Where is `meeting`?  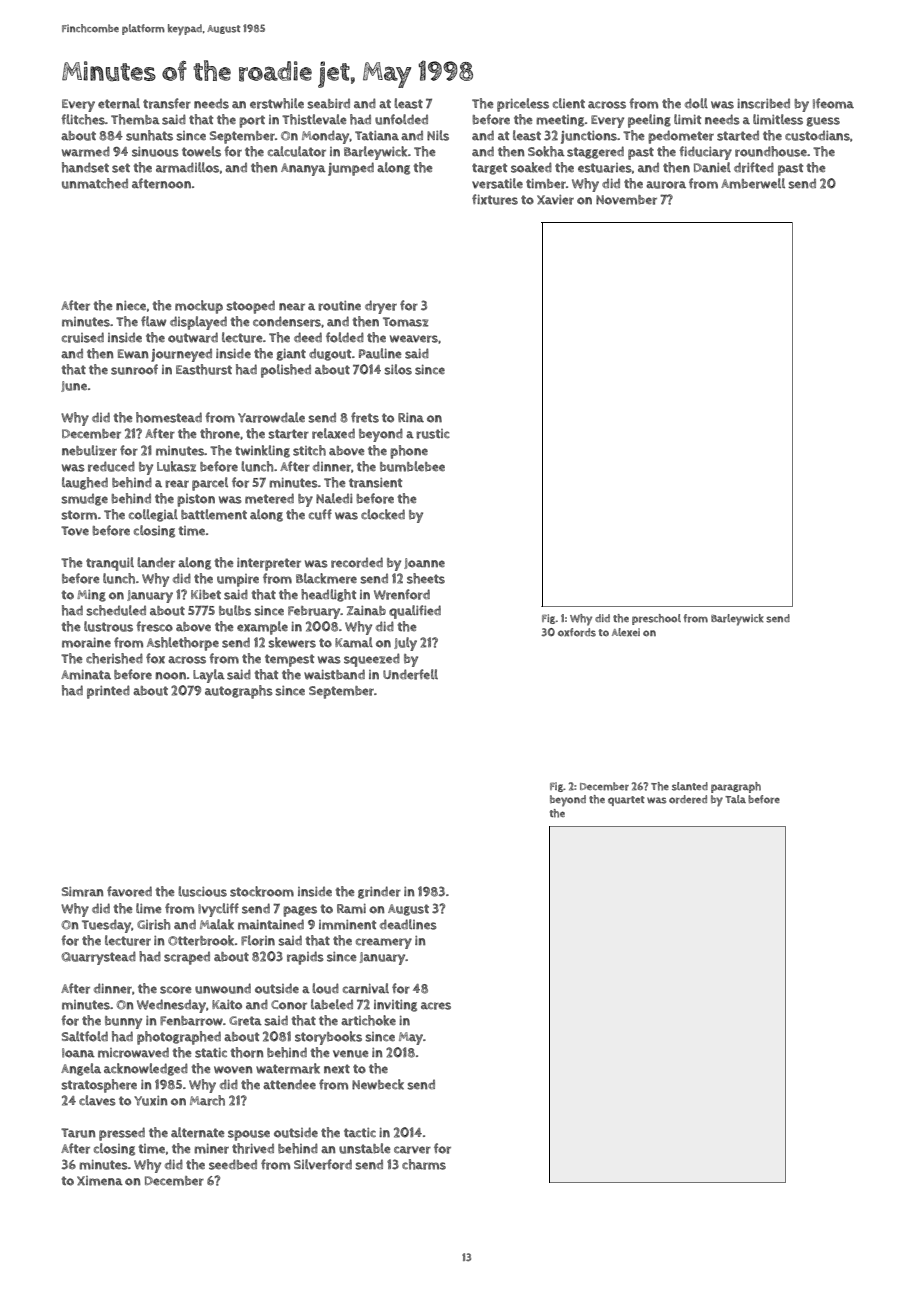 meeting is located at coordinates (560, 121).
